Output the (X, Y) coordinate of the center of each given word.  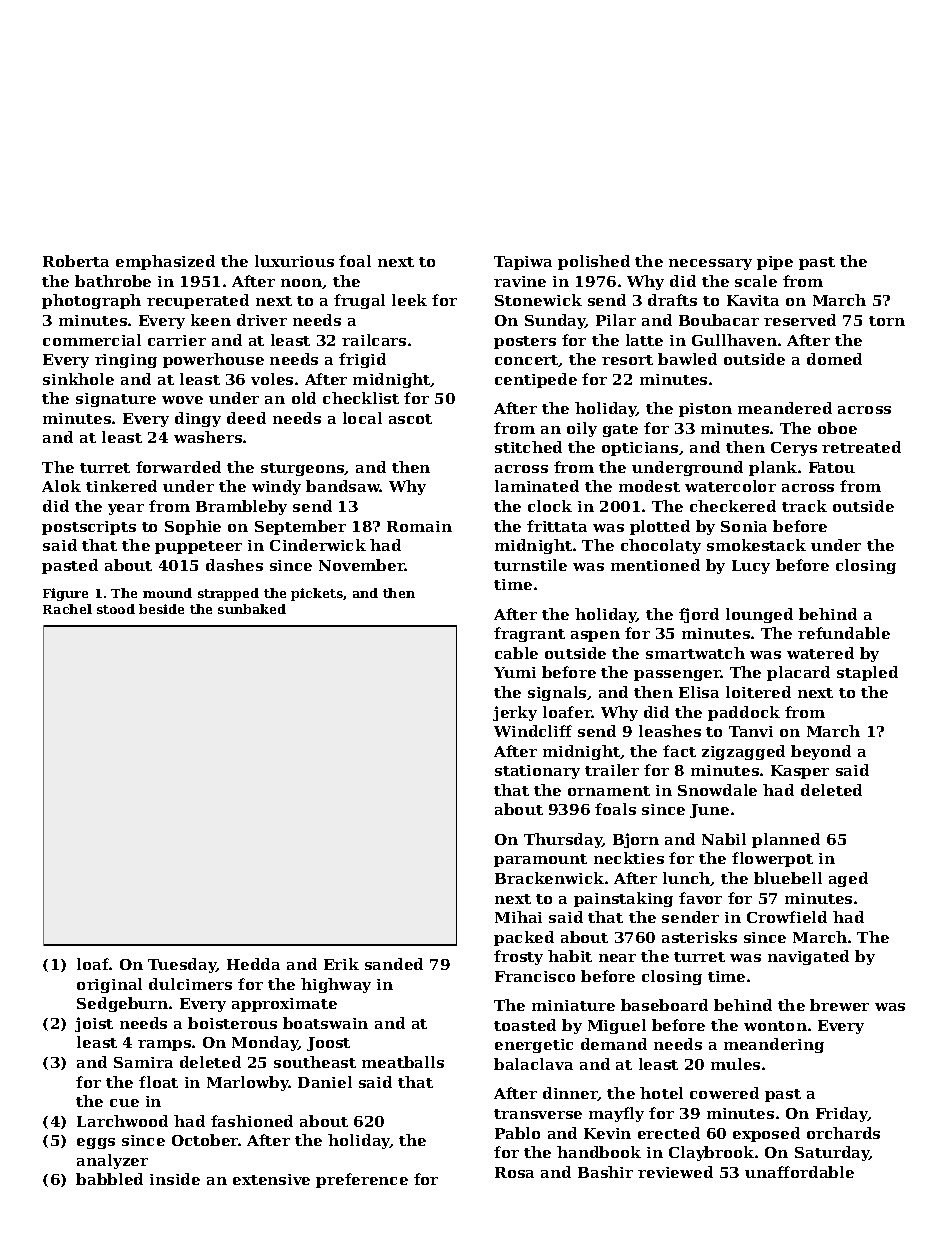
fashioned (252, 1121)
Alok (61, 486)
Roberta (76, 261)
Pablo (517, 1133)
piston (705, 410)
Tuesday (182, 965)
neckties (629, 858)
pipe (775, 263)
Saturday (832, 1153)
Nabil (724, 839)
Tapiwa (523, 263)
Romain (419, 526)
